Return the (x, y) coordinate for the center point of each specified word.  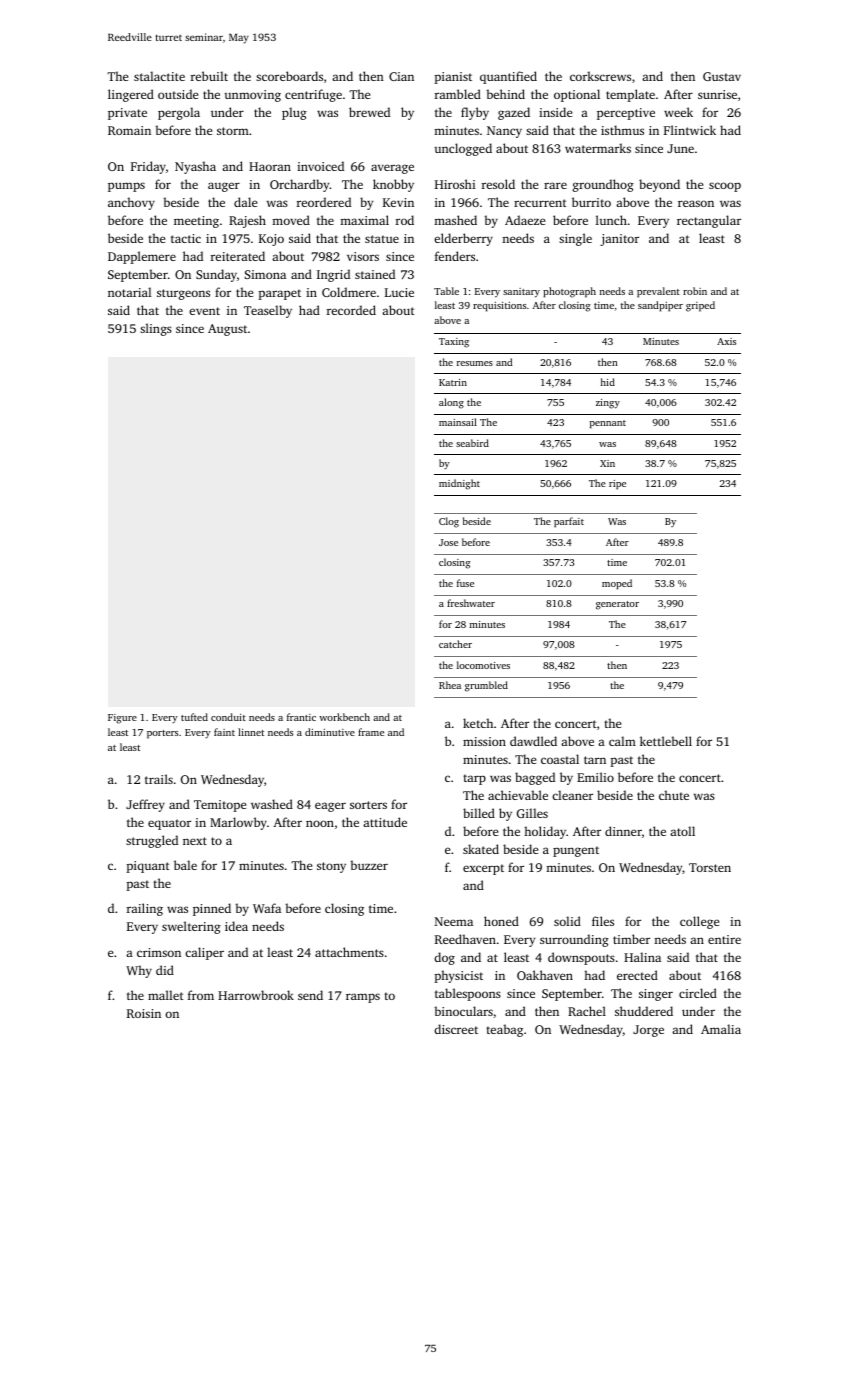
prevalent (658, 292)
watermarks (598, 148)
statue (382, 239)
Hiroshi (455, 184)
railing (145, 909)
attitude (385, 822)
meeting (196, 222)
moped (617, 584)
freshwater (471, 603)
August (227, 330)
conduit (228, 717)
